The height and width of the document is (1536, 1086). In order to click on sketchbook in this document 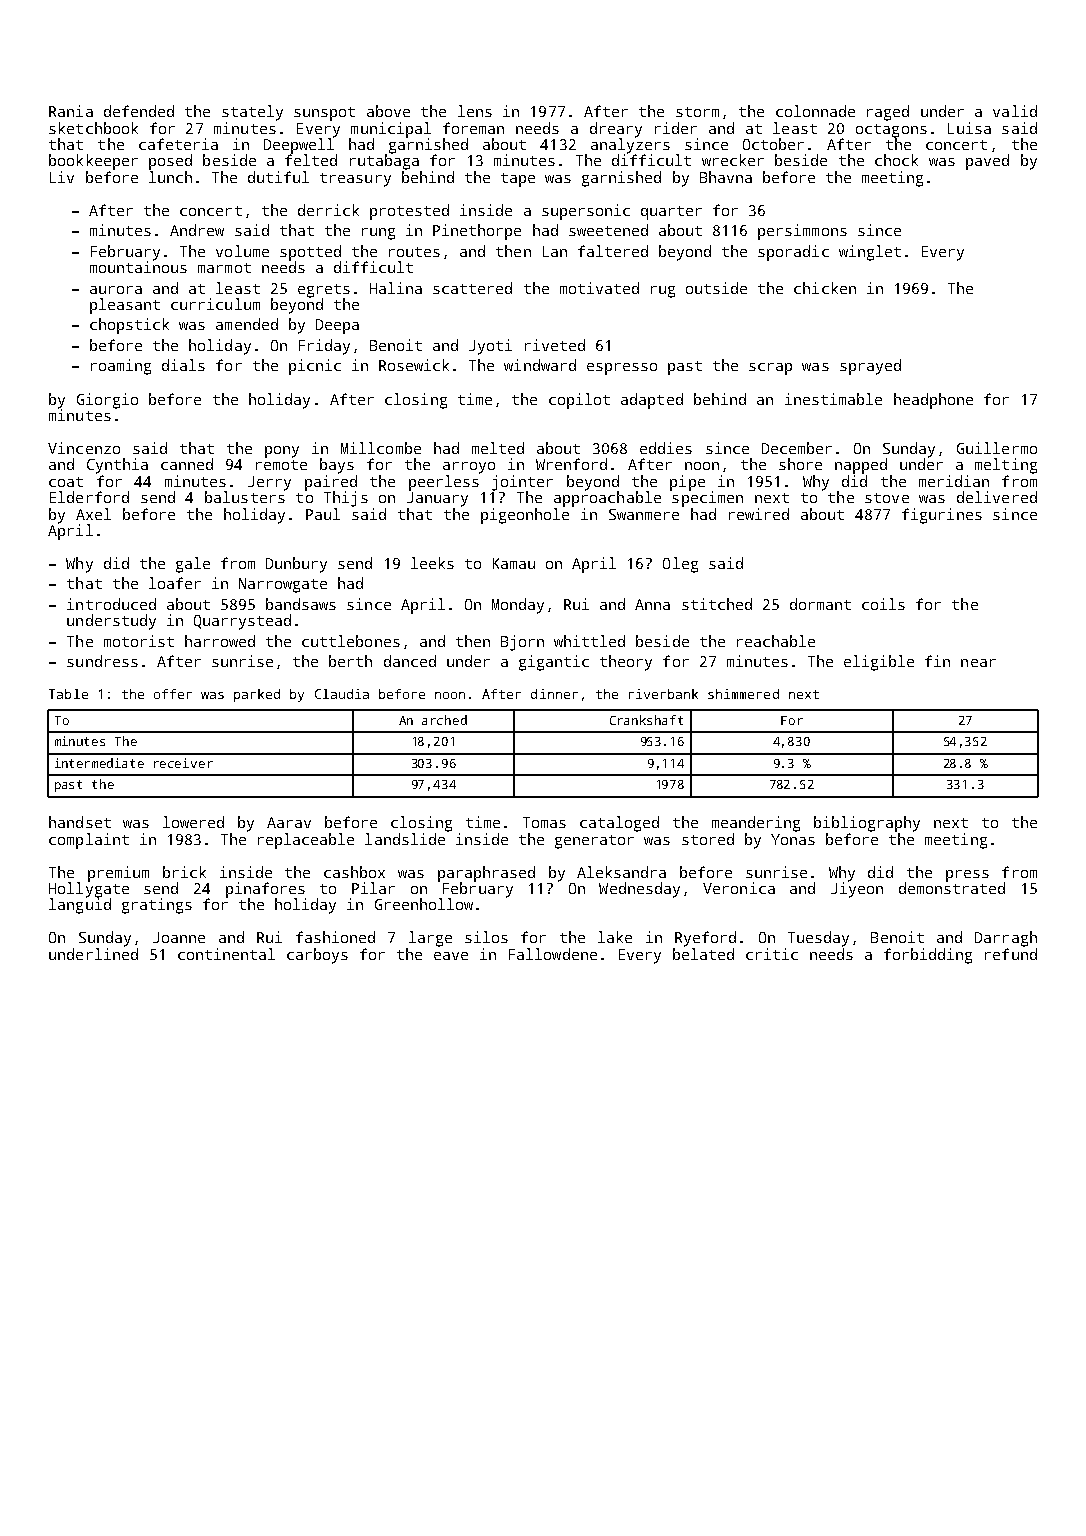, I will do `click(93, 128)`.
